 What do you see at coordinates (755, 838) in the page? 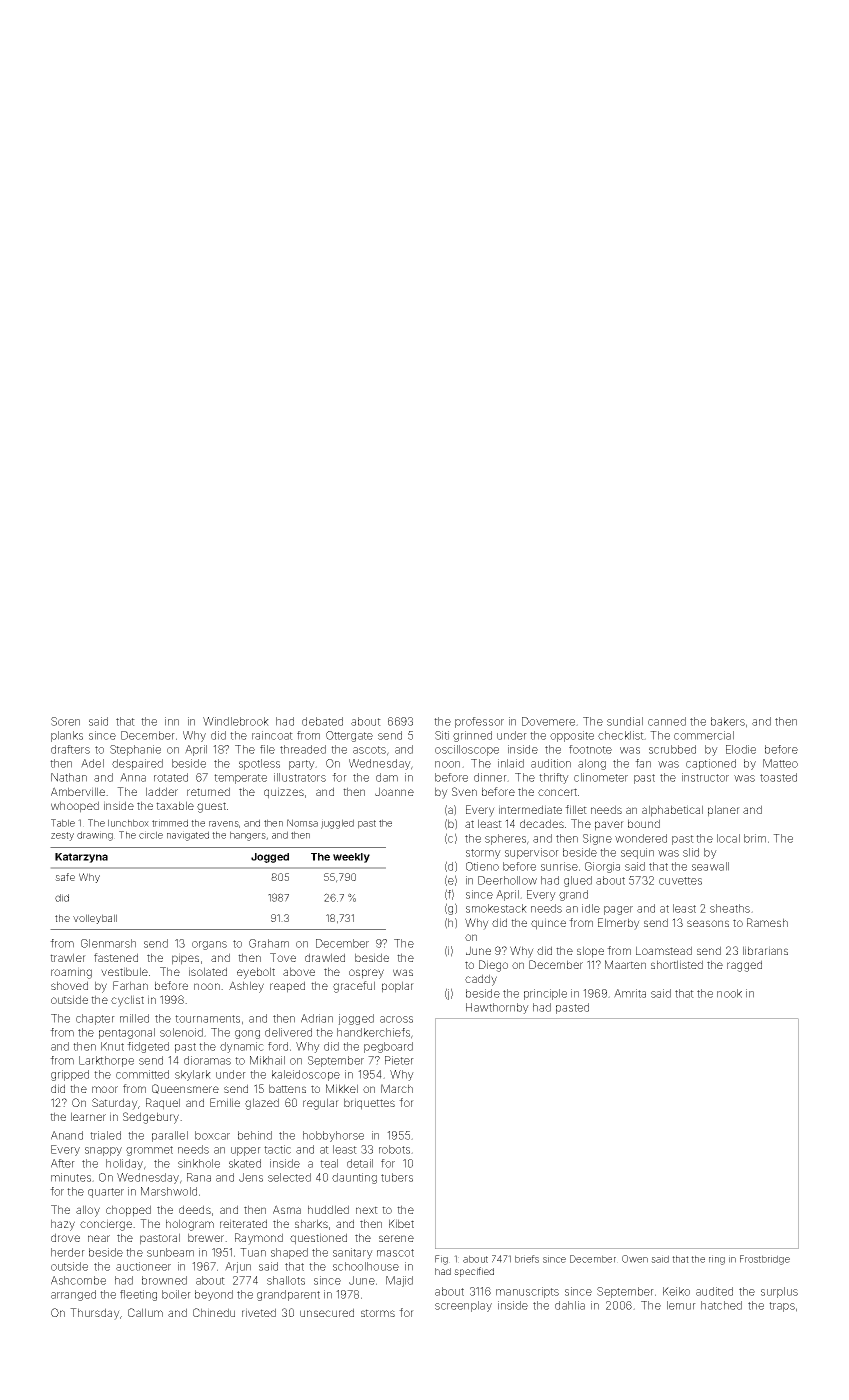
I see `brim` at bounding box center [755, 838].
